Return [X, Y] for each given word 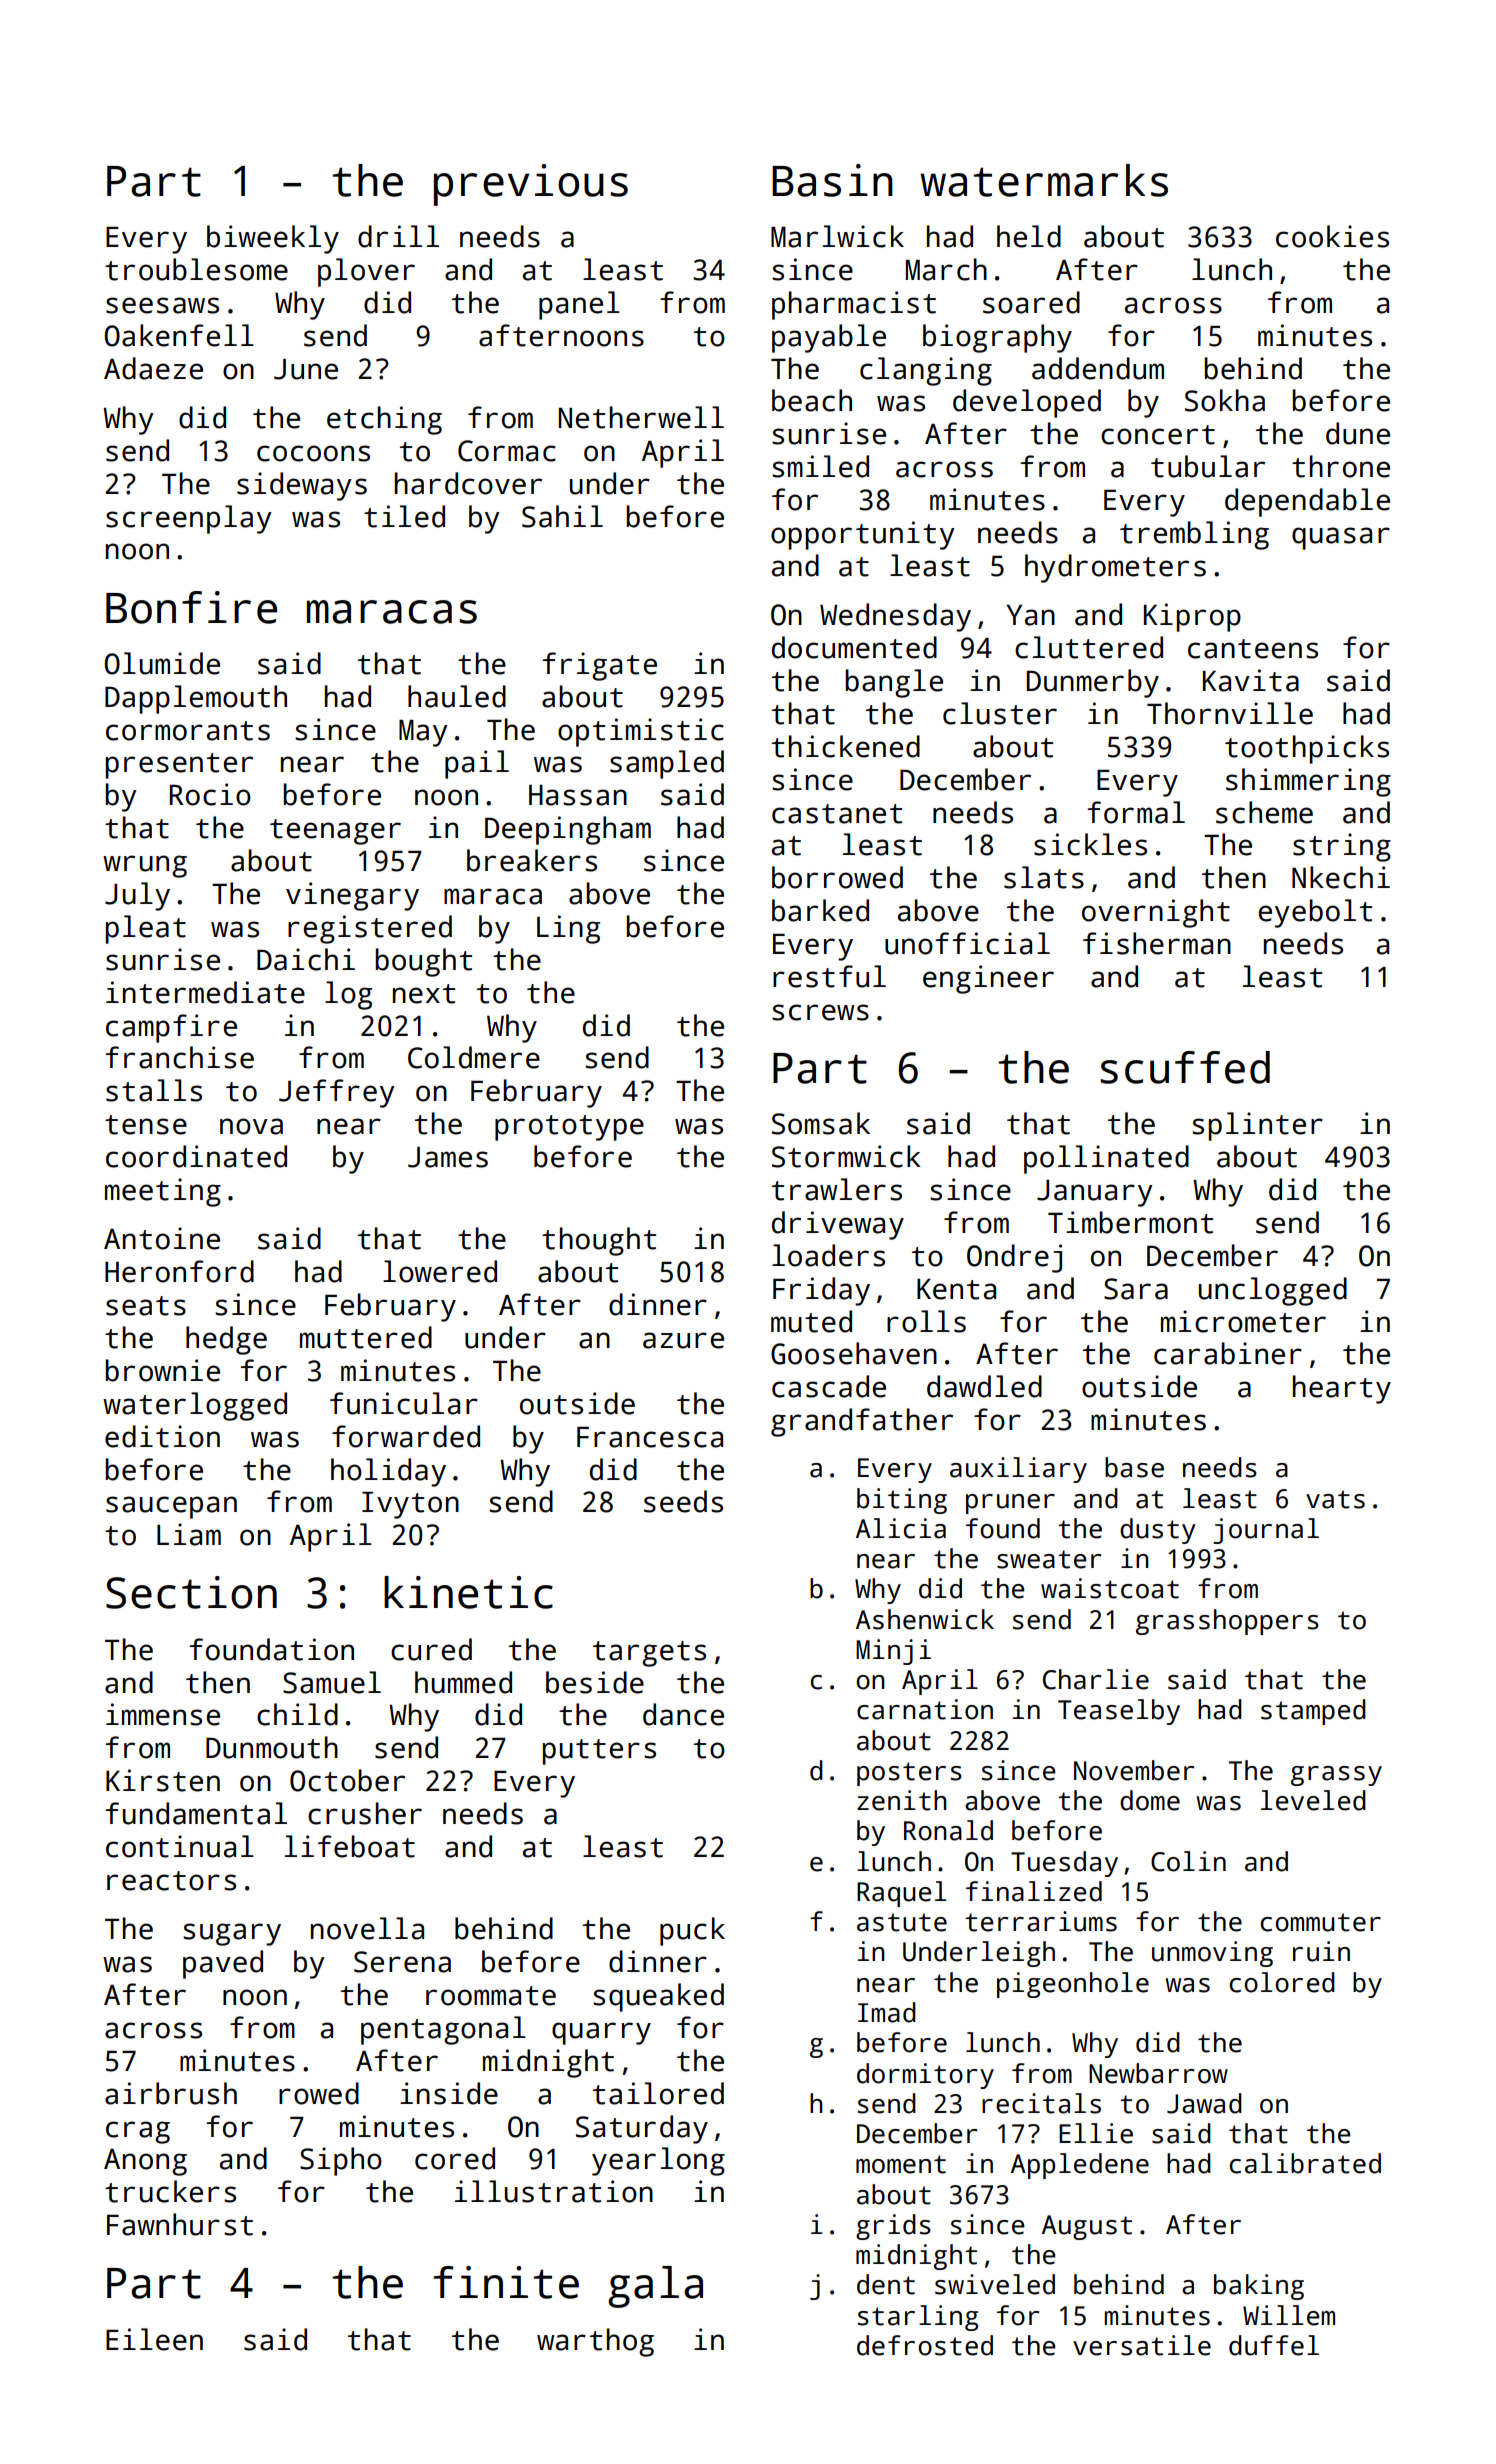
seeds [683, 1501]
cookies [1332, 236]
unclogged [1273, 1291]
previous [531, 185]
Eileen [154, 2339]
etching [384, 420]
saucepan [171, 1507]
